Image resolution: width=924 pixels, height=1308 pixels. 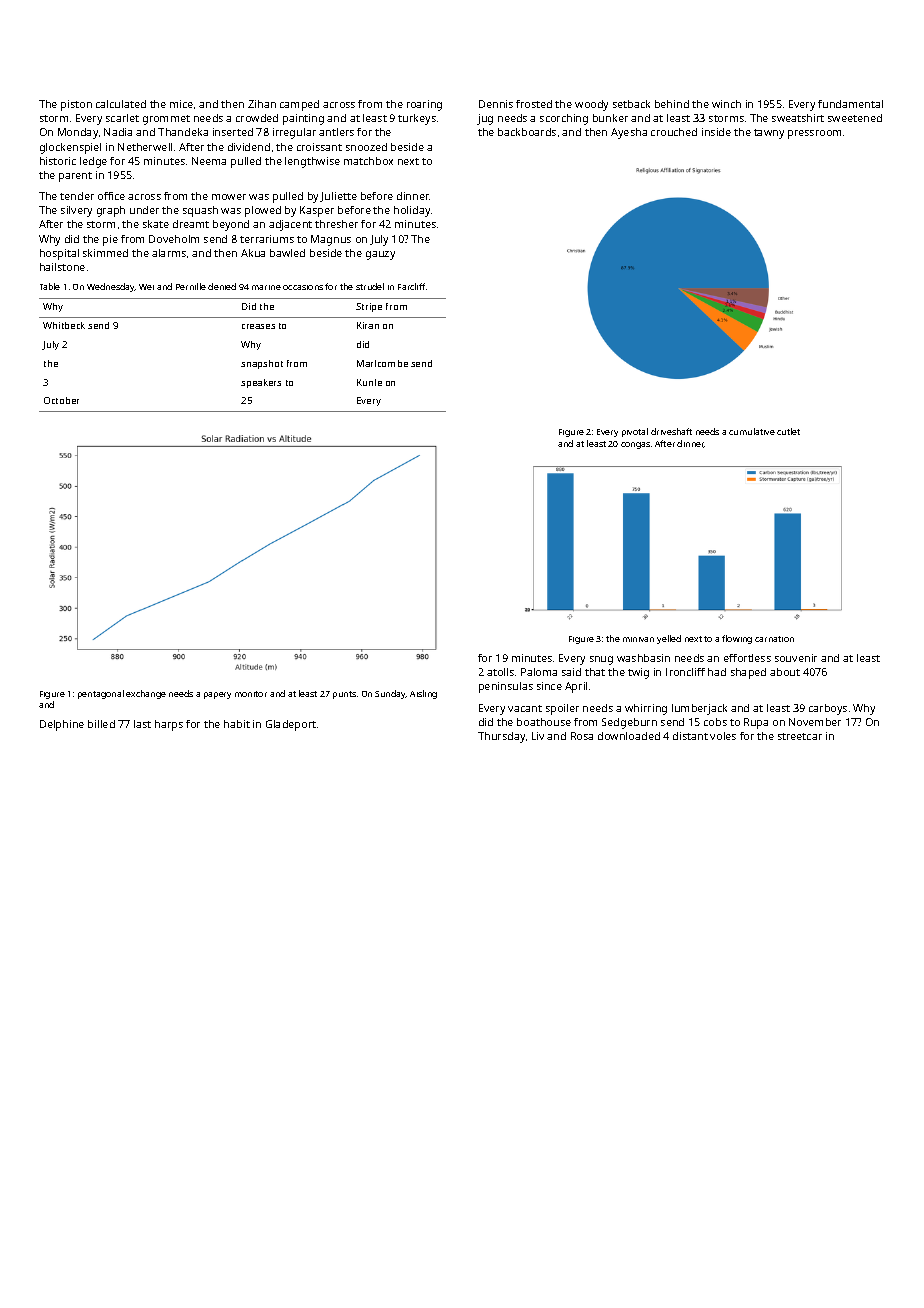 What do you see at coordinates (774, 639) in the screenshot?
I see `carnation` at bounding box center [774, 639].
